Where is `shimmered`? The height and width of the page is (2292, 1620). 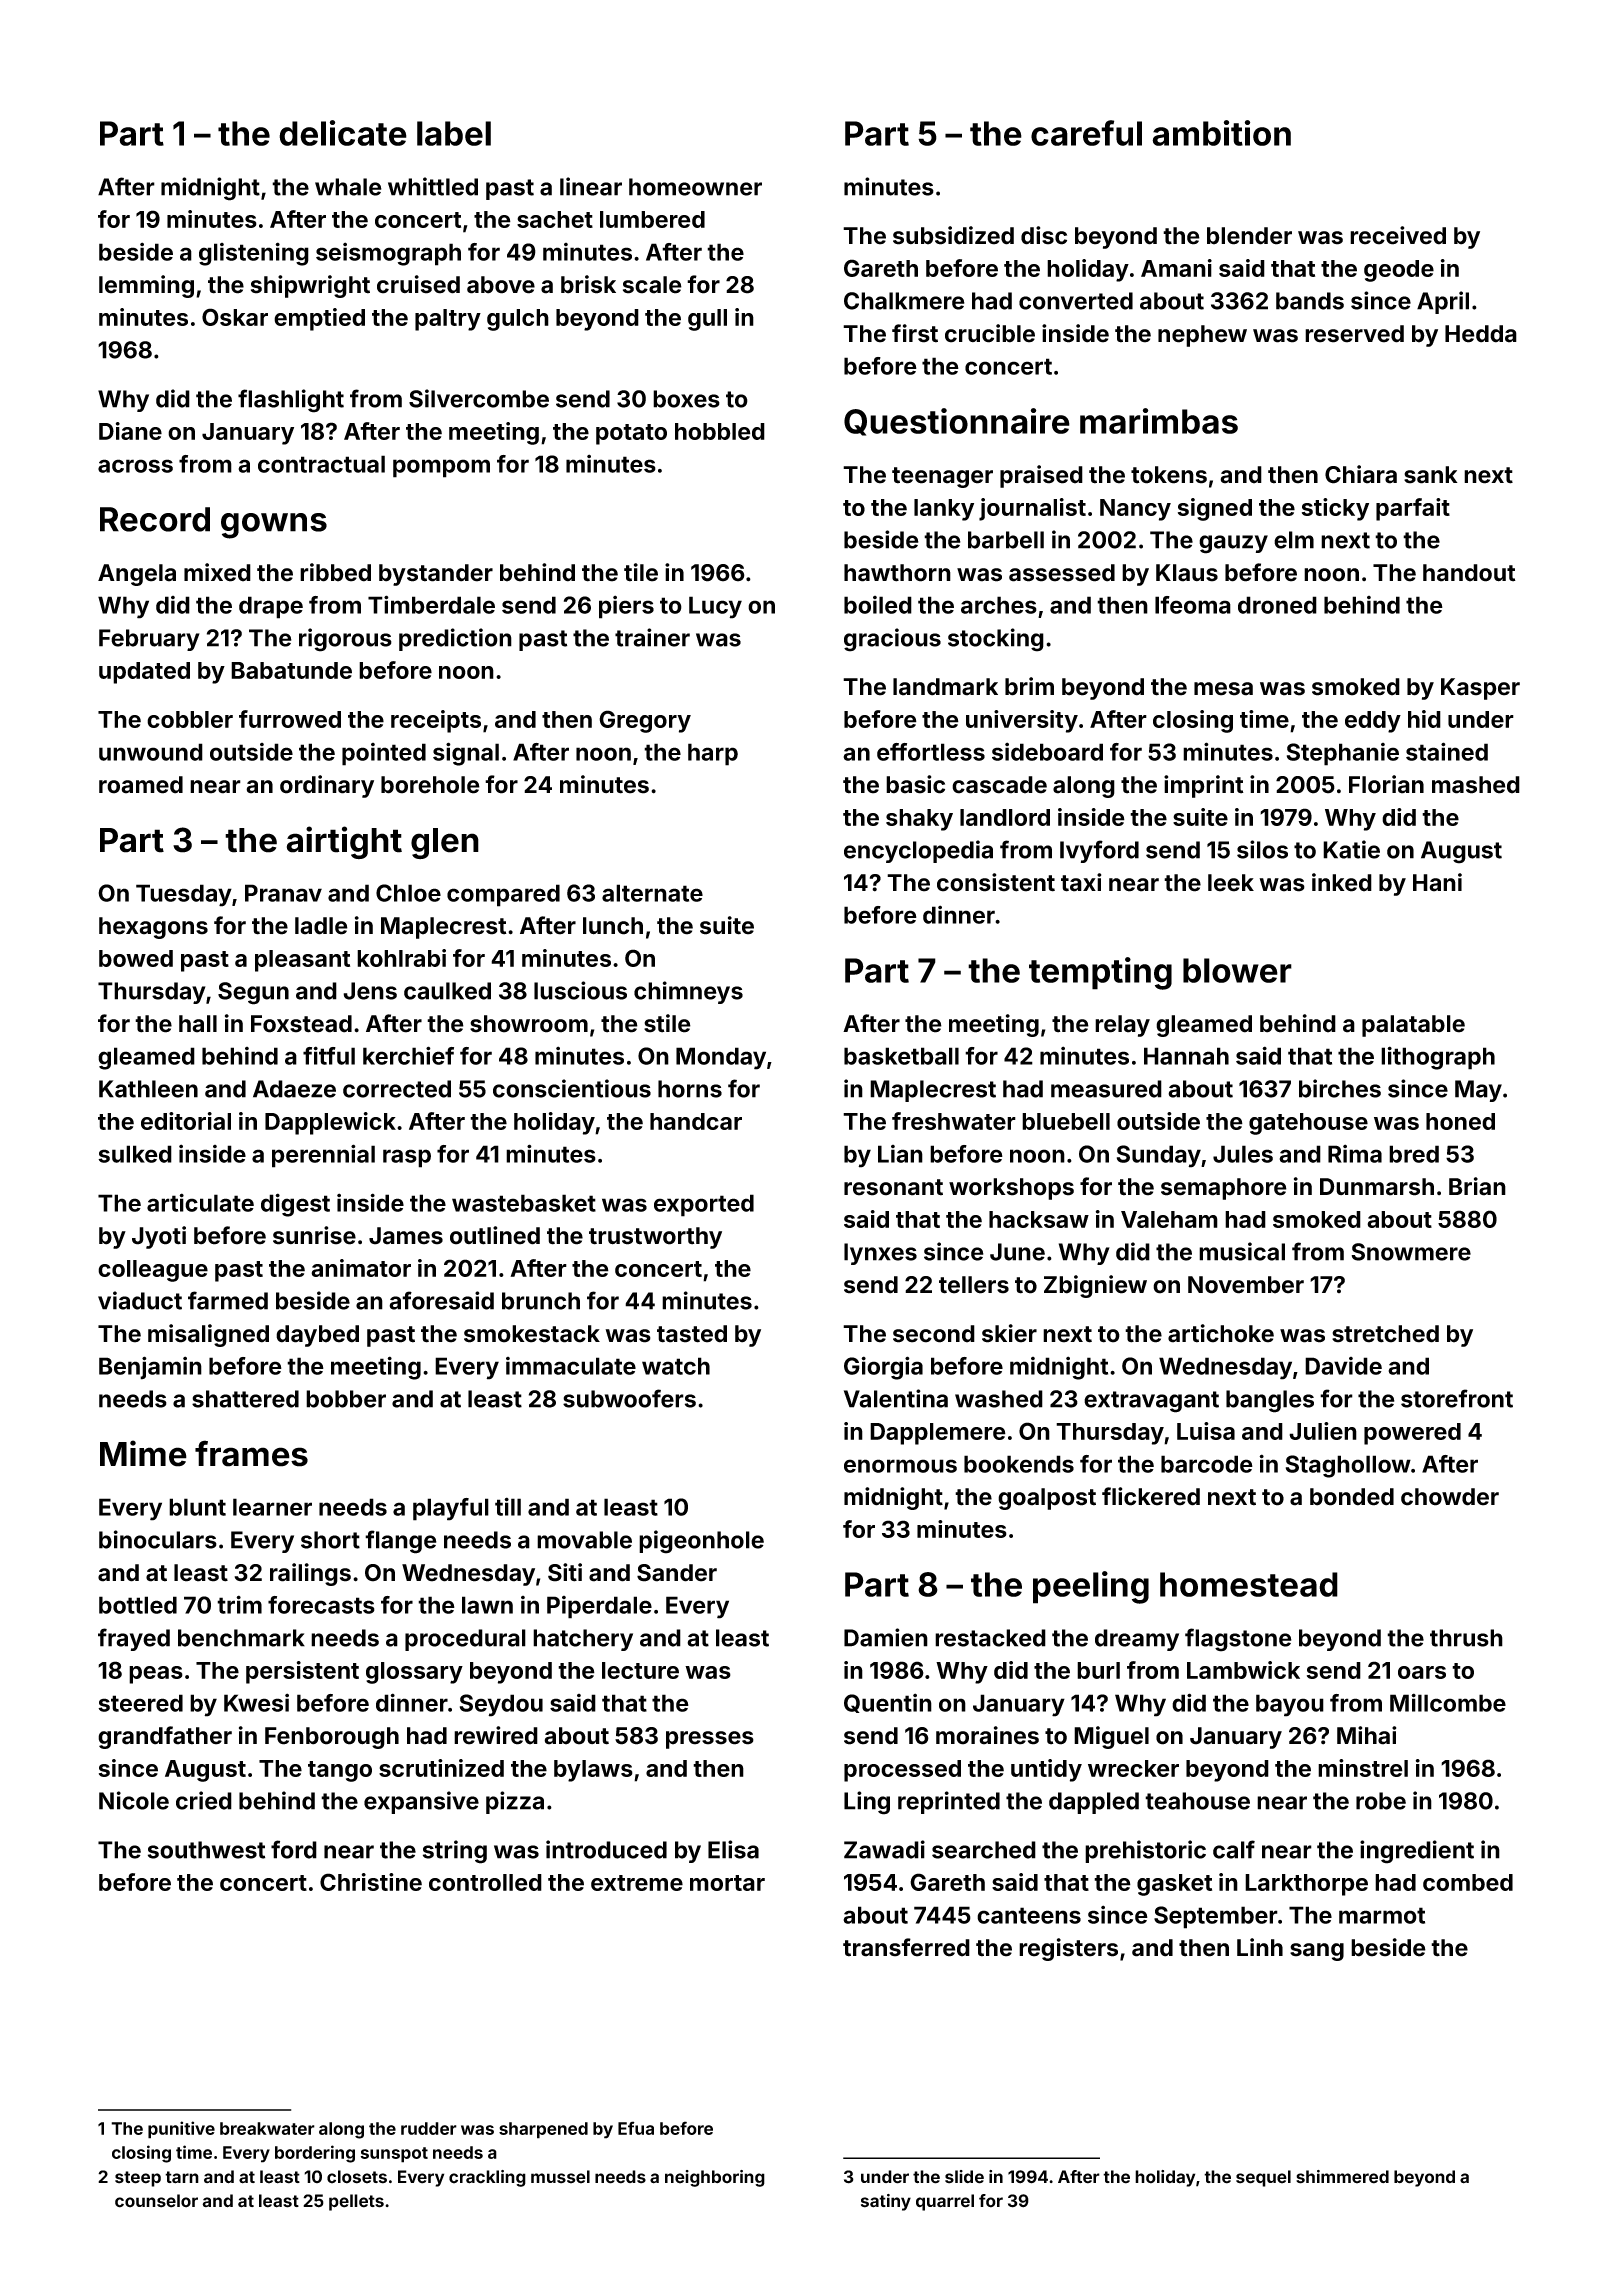 shimmered is located at coordinates (1342, 2177).
